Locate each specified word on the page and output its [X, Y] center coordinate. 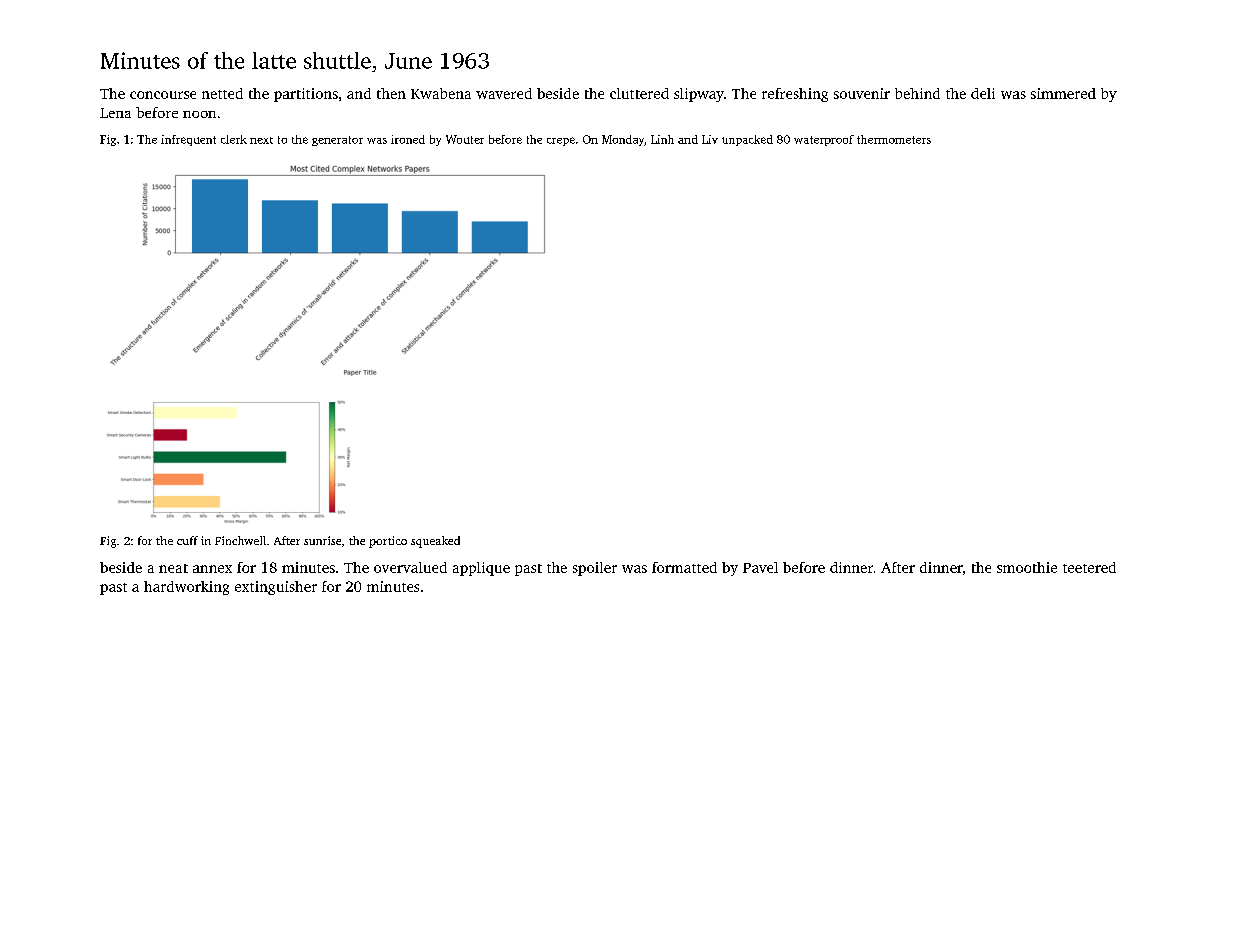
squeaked [435, 542]
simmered [1063, 93]
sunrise [322, 540]
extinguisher [276, 588]
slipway [699, 95]
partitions [306, 95]
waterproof [824, 140]
